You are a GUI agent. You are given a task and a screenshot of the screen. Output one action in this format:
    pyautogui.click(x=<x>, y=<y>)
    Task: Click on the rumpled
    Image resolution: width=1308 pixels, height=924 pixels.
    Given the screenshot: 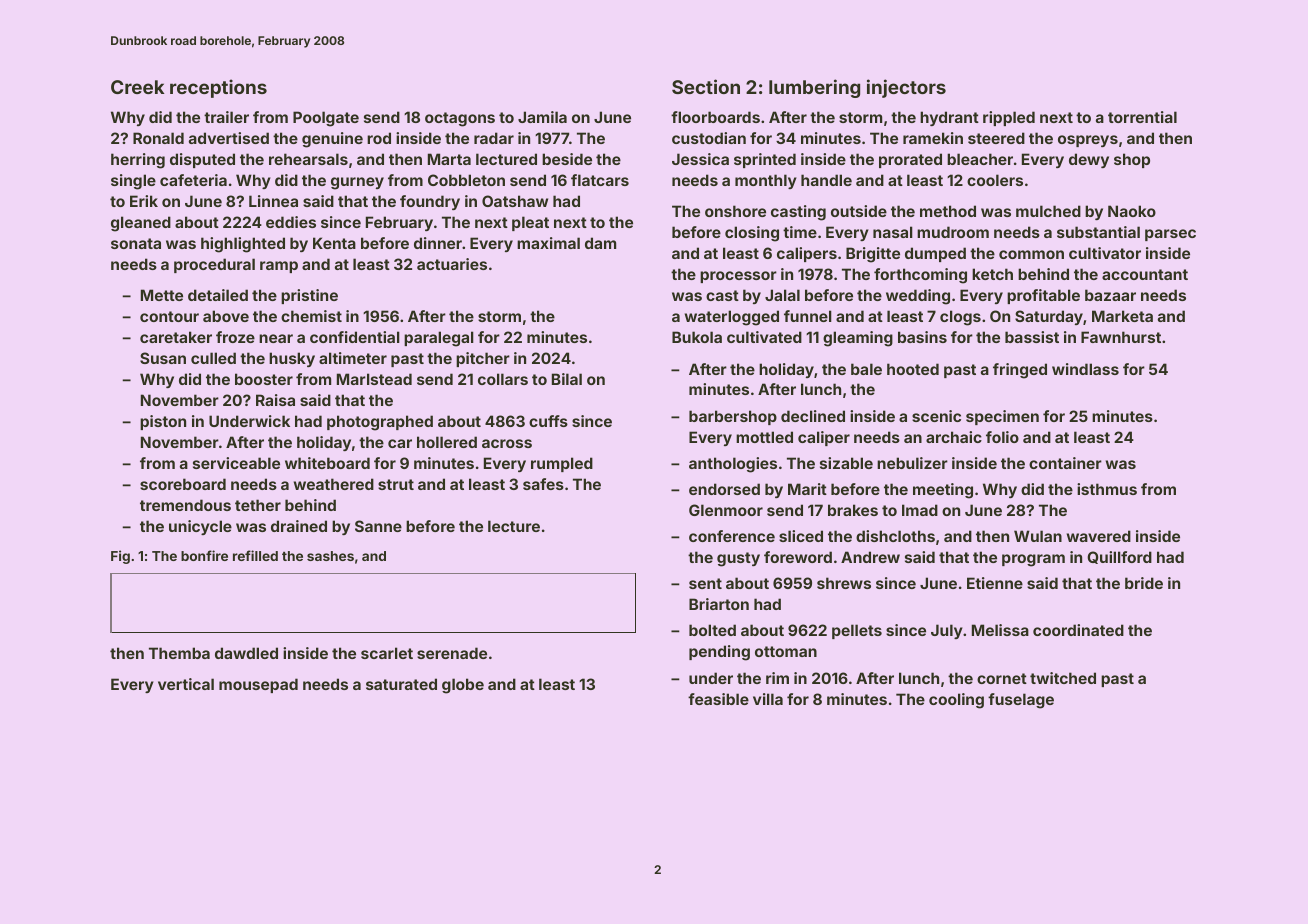 What is the action you would take?
    pyautogui.click(x=562, y=464)
